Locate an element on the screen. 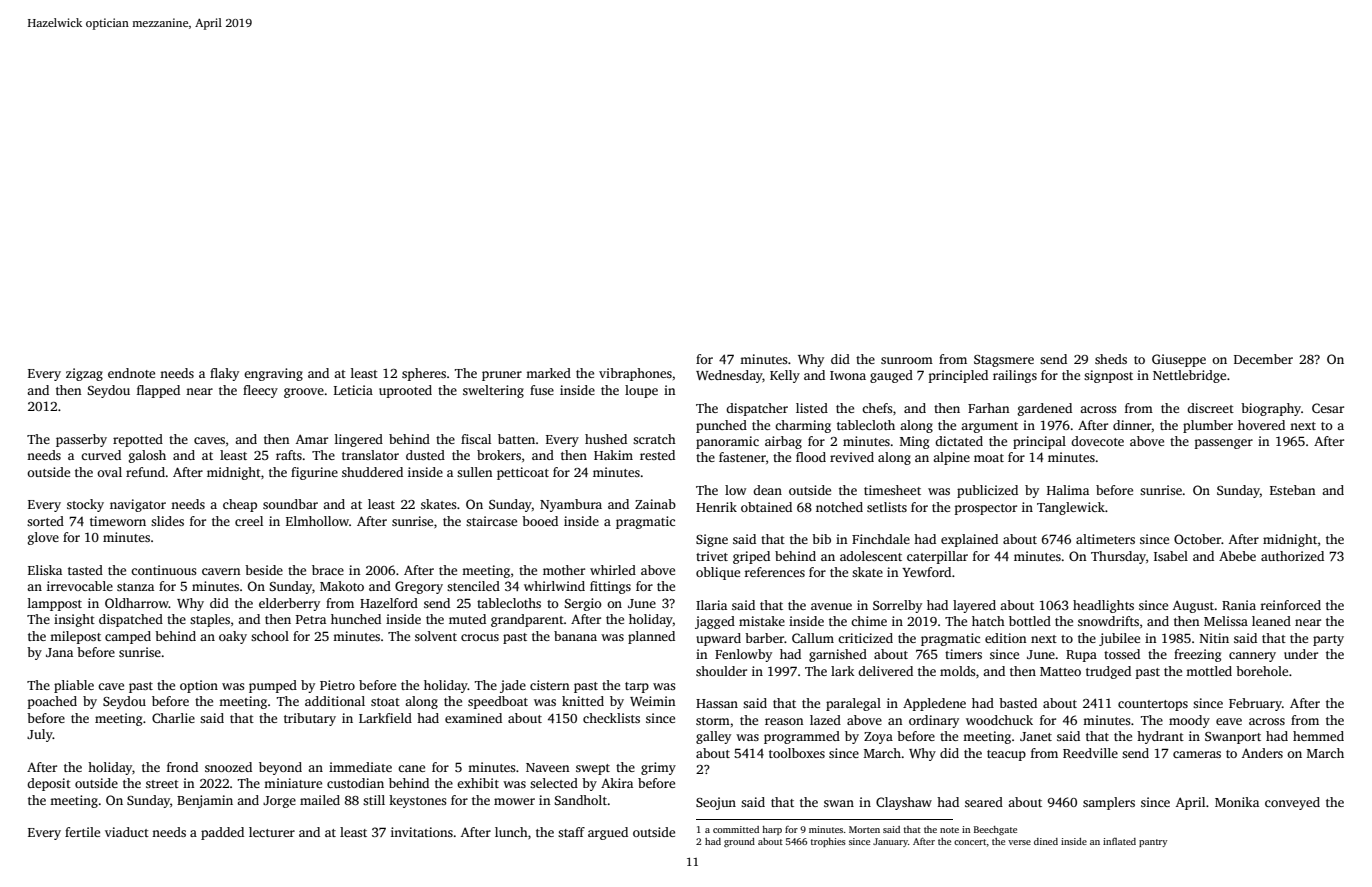 This screenshot has height=887, width=1372. Eliska is located at coordinates (45, 570).
